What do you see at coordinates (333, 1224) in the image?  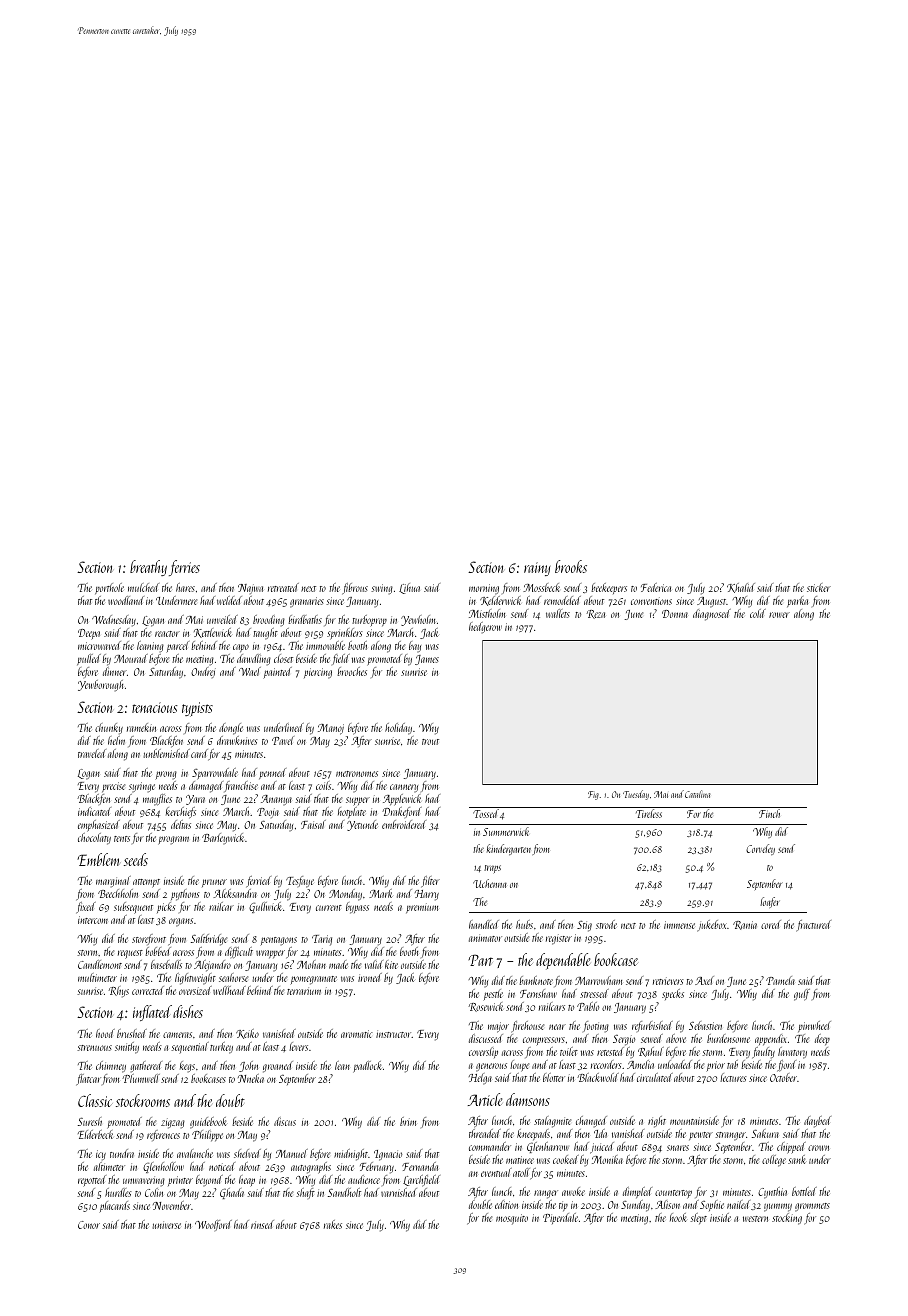 I see `rakes` at bounding box center [333, 1224].
